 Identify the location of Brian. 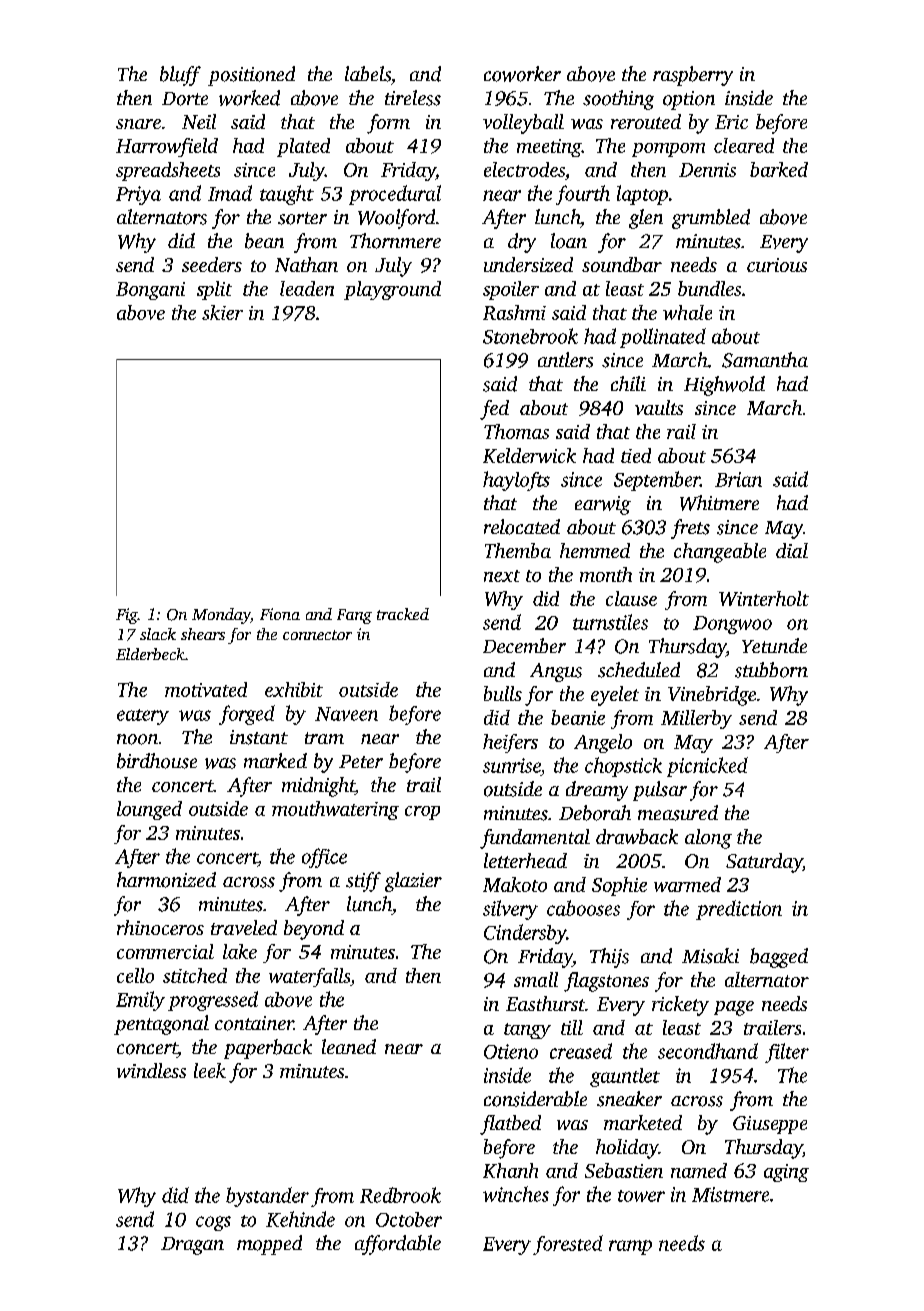
(738, 479).
